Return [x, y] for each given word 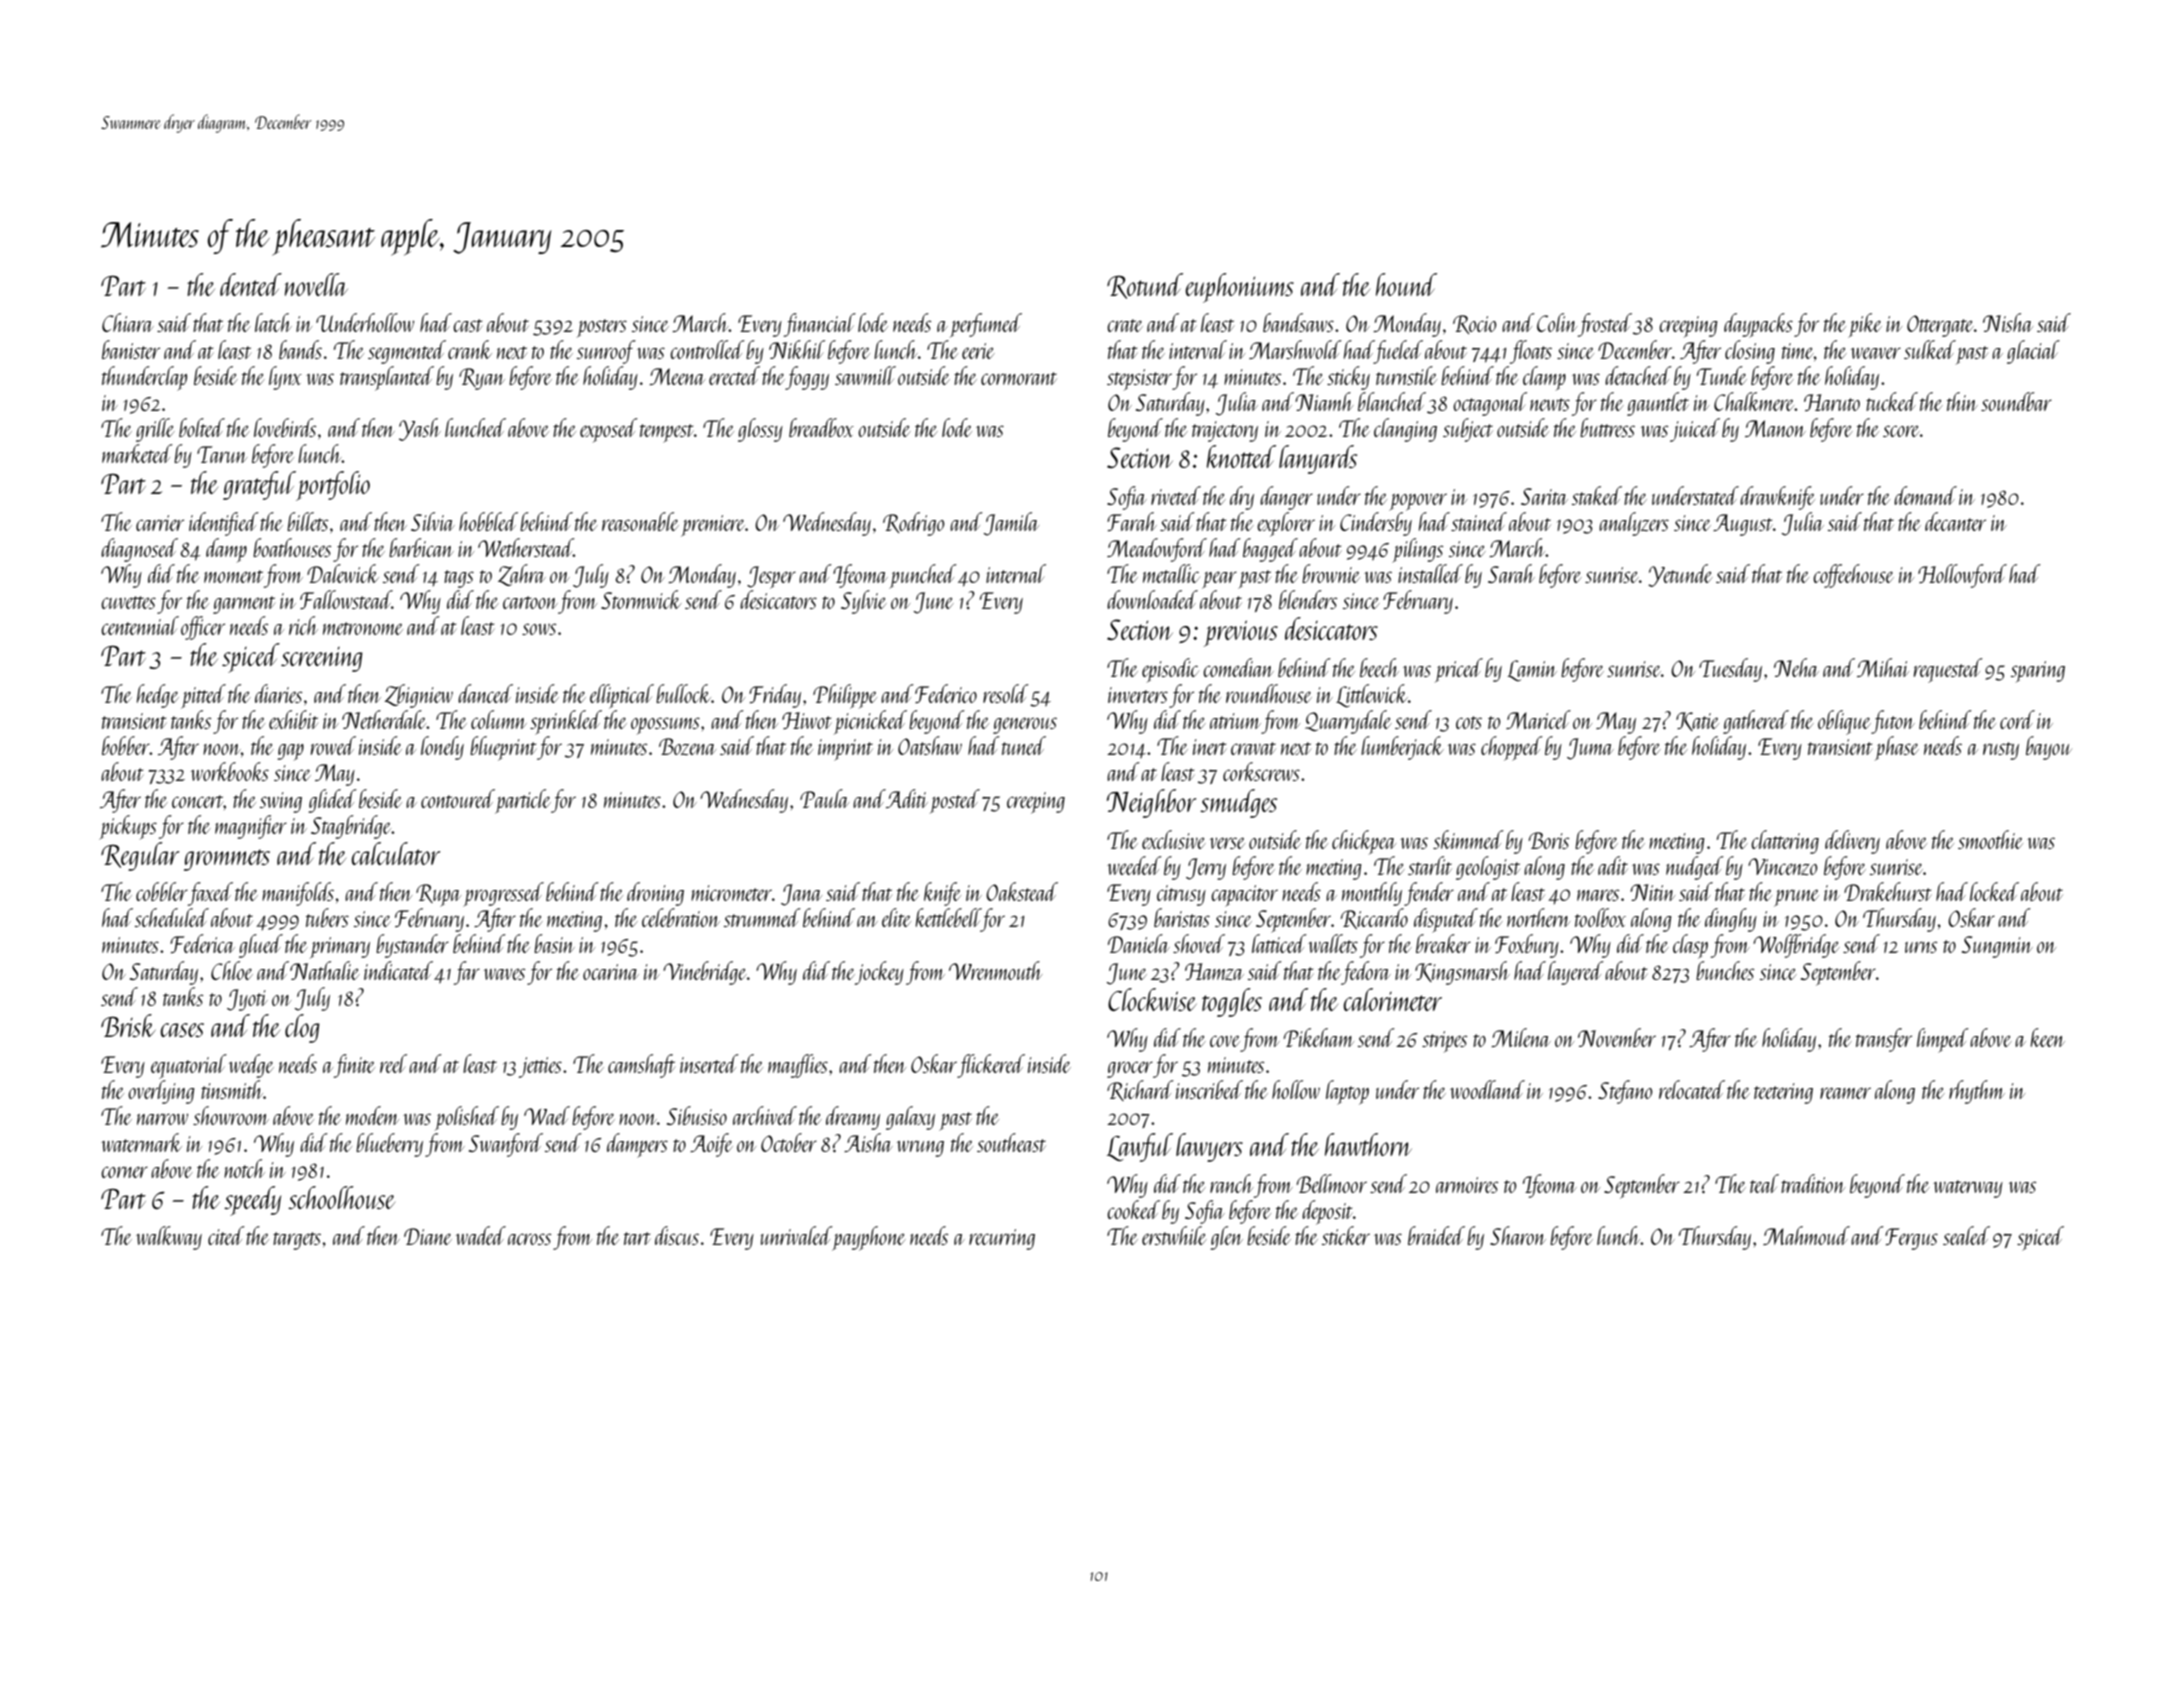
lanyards [1318, 459]
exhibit [293, 719]
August [1742, 525]
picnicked [870, 722]
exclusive [1174, 839]
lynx [285, 378]
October [789, 1142]
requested [1948, 670]
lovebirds [285, 427]
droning [655, 894]
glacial [2033, 352]
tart [637, 1238]
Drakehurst [1887, 891]
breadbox [821, 427]
